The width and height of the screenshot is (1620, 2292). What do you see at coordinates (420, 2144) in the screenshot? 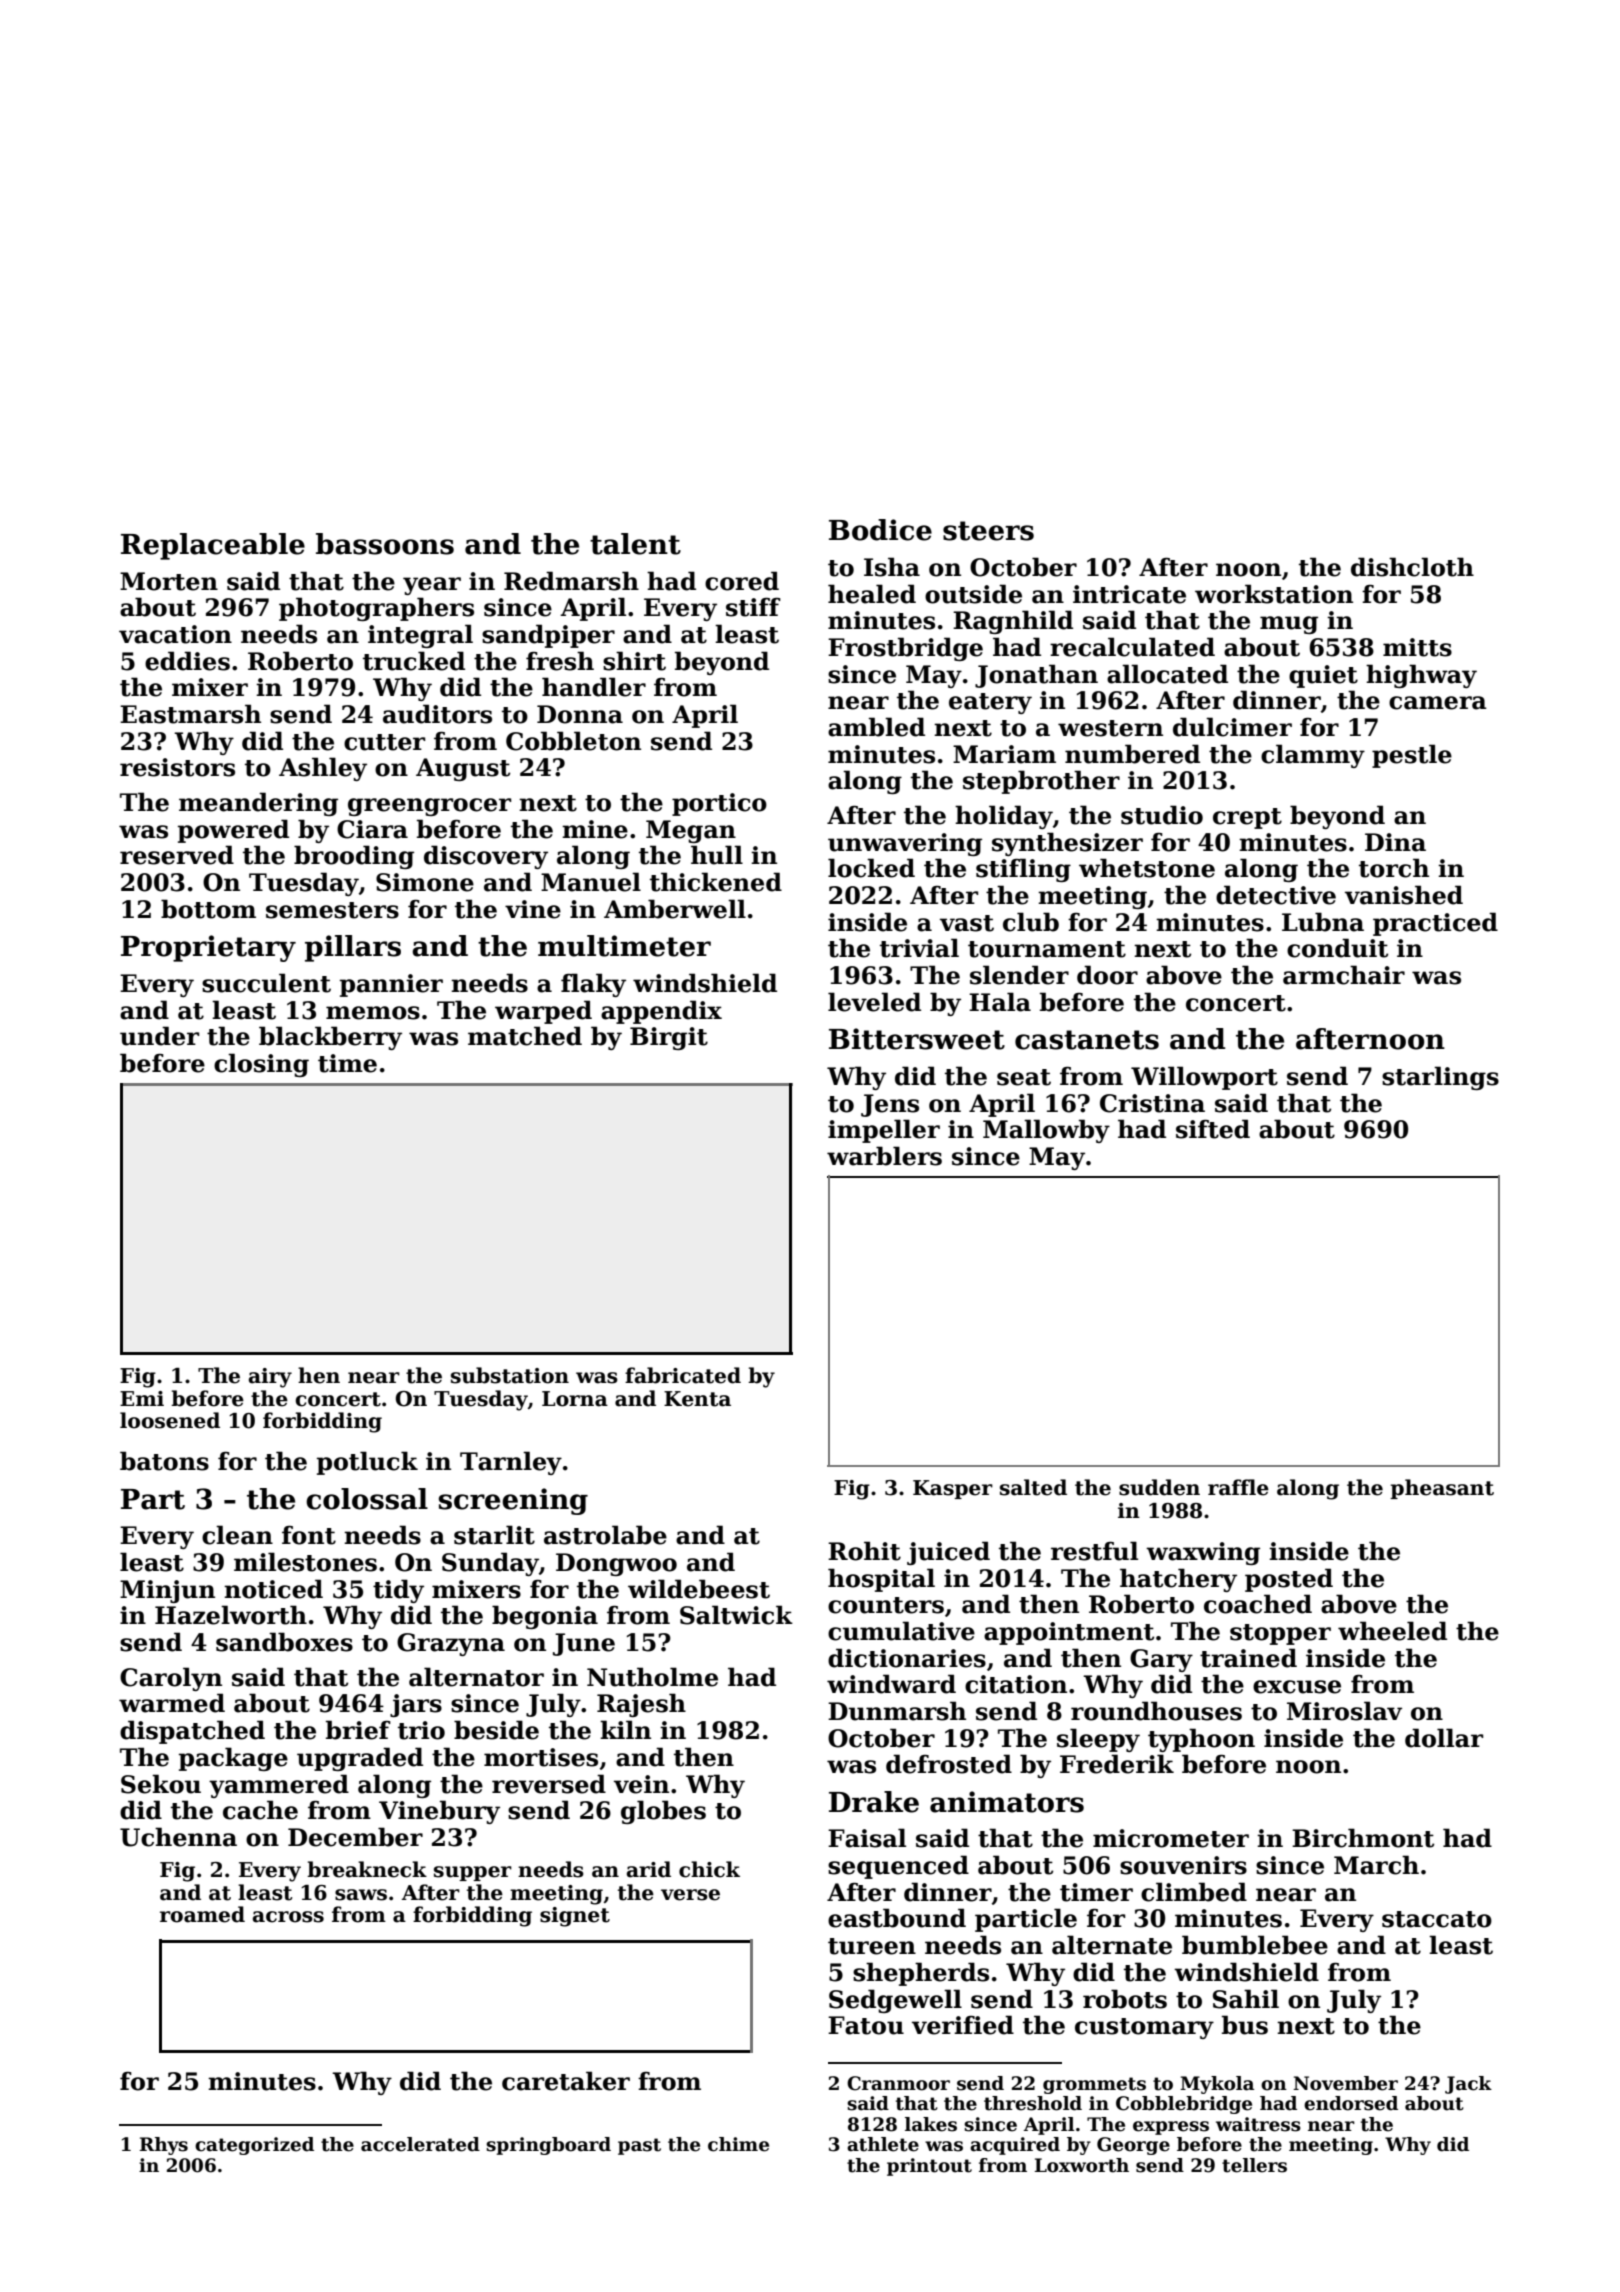
I see `accelerated` at bounding box center [420, 2144].
